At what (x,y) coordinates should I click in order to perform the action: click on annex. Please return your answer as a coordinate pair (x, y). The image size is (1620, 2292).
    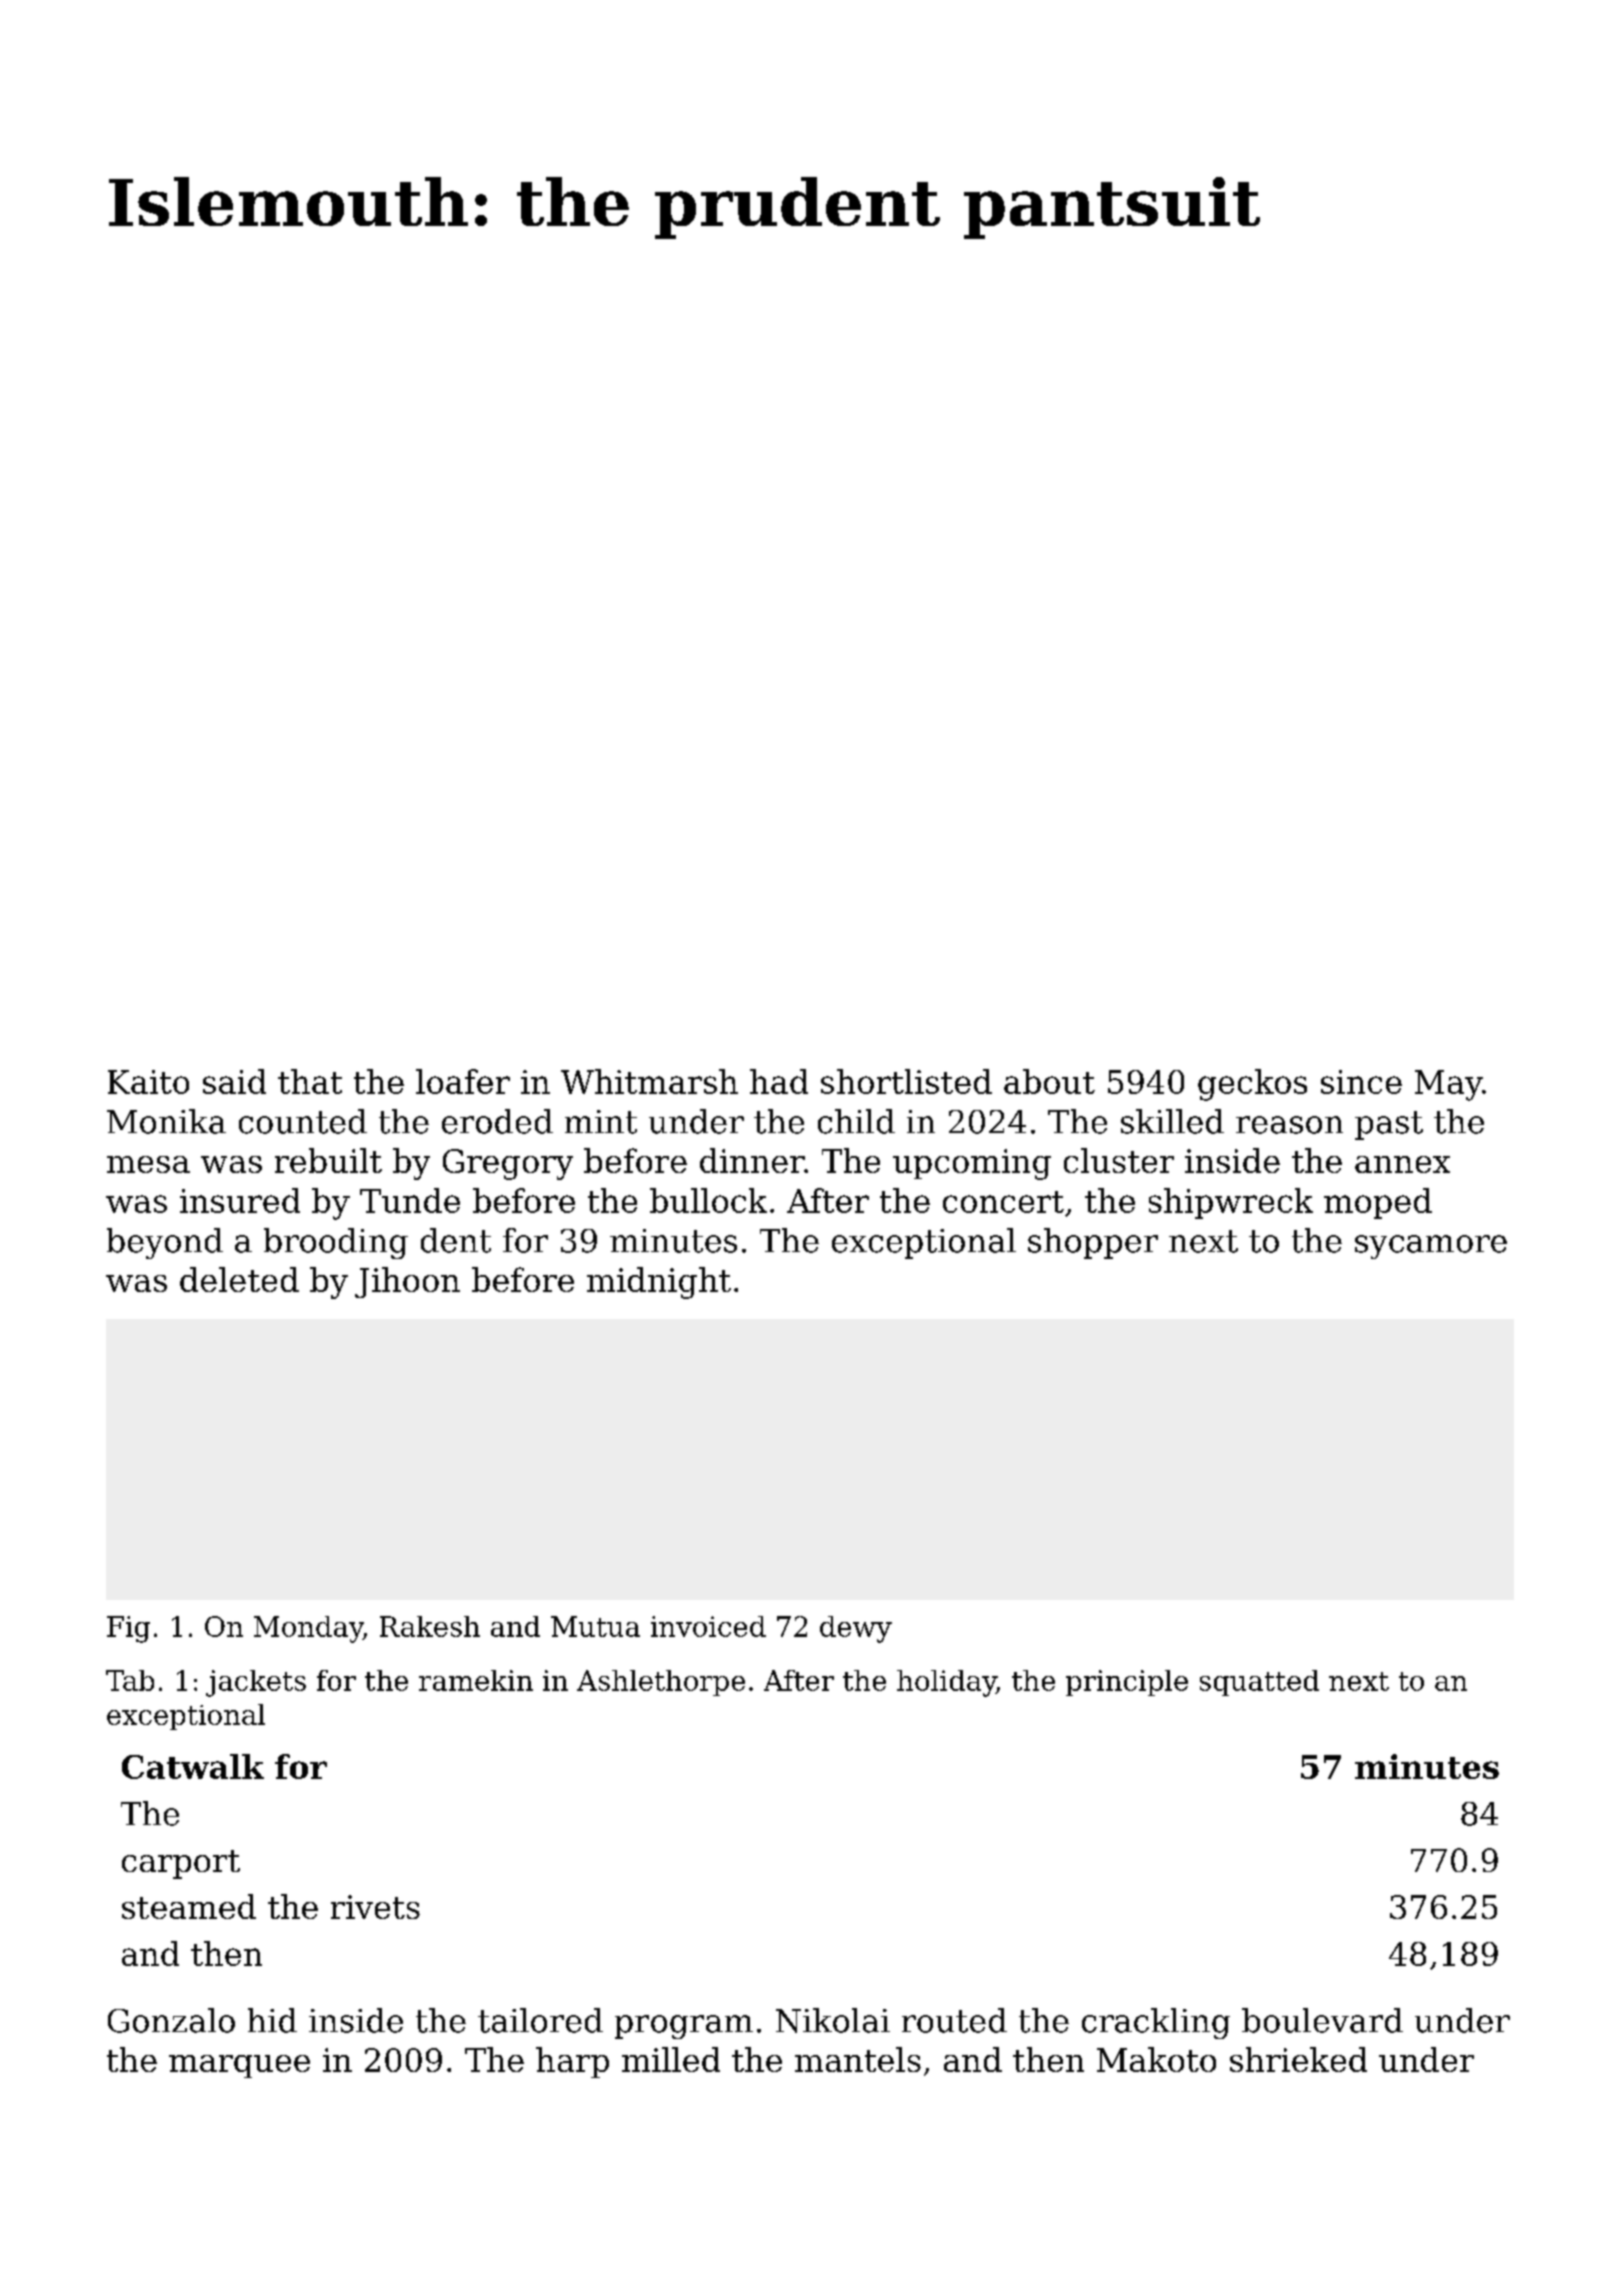
    Looking at the image, I should click on (1402, 1164).
